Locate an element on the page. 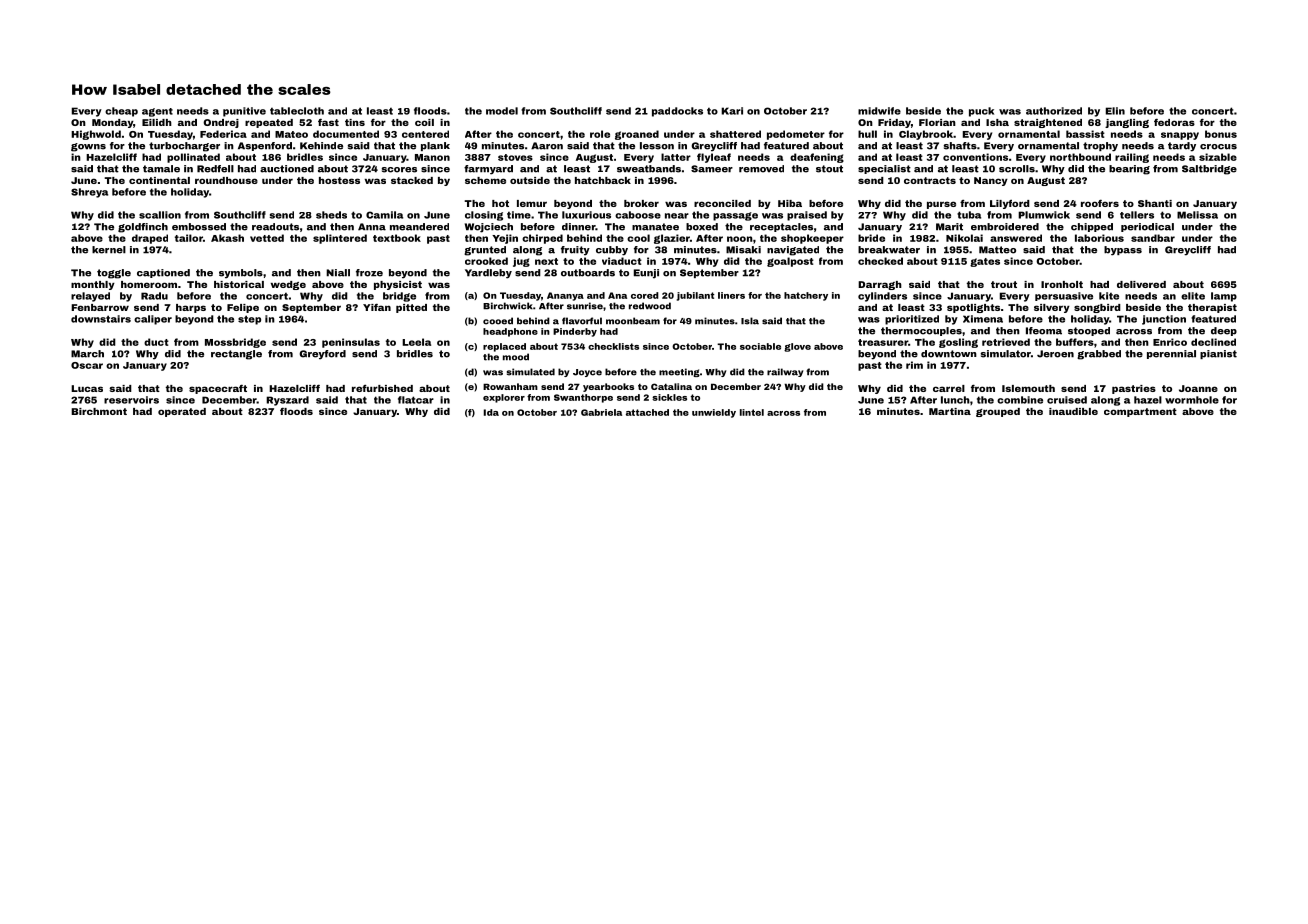 This document has width=1308, height=924. continental is located at coordinates (159, 180).
